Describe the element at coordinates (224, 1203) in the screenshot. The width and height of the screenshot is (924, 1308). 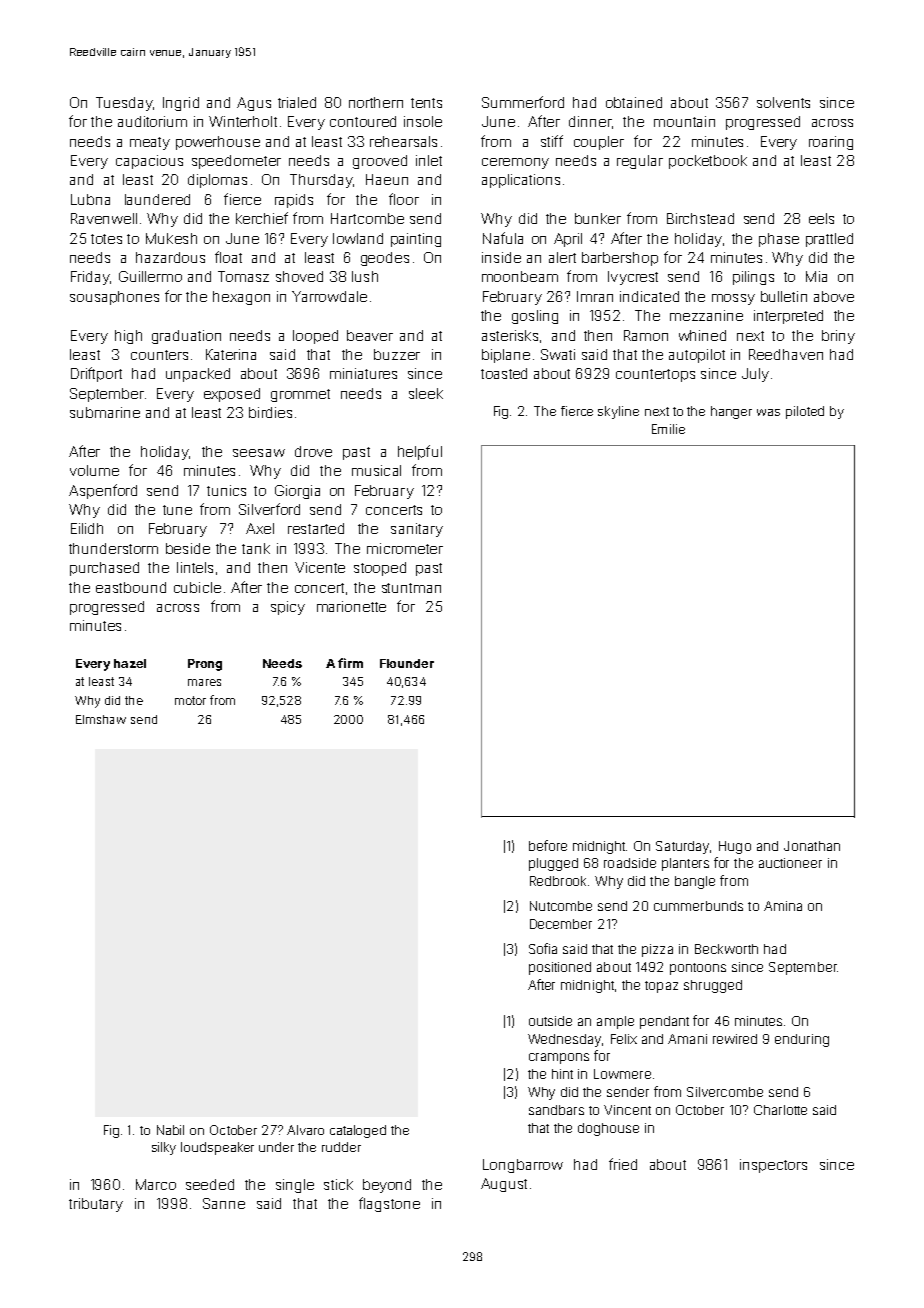
I see `Sanne` at that location.
